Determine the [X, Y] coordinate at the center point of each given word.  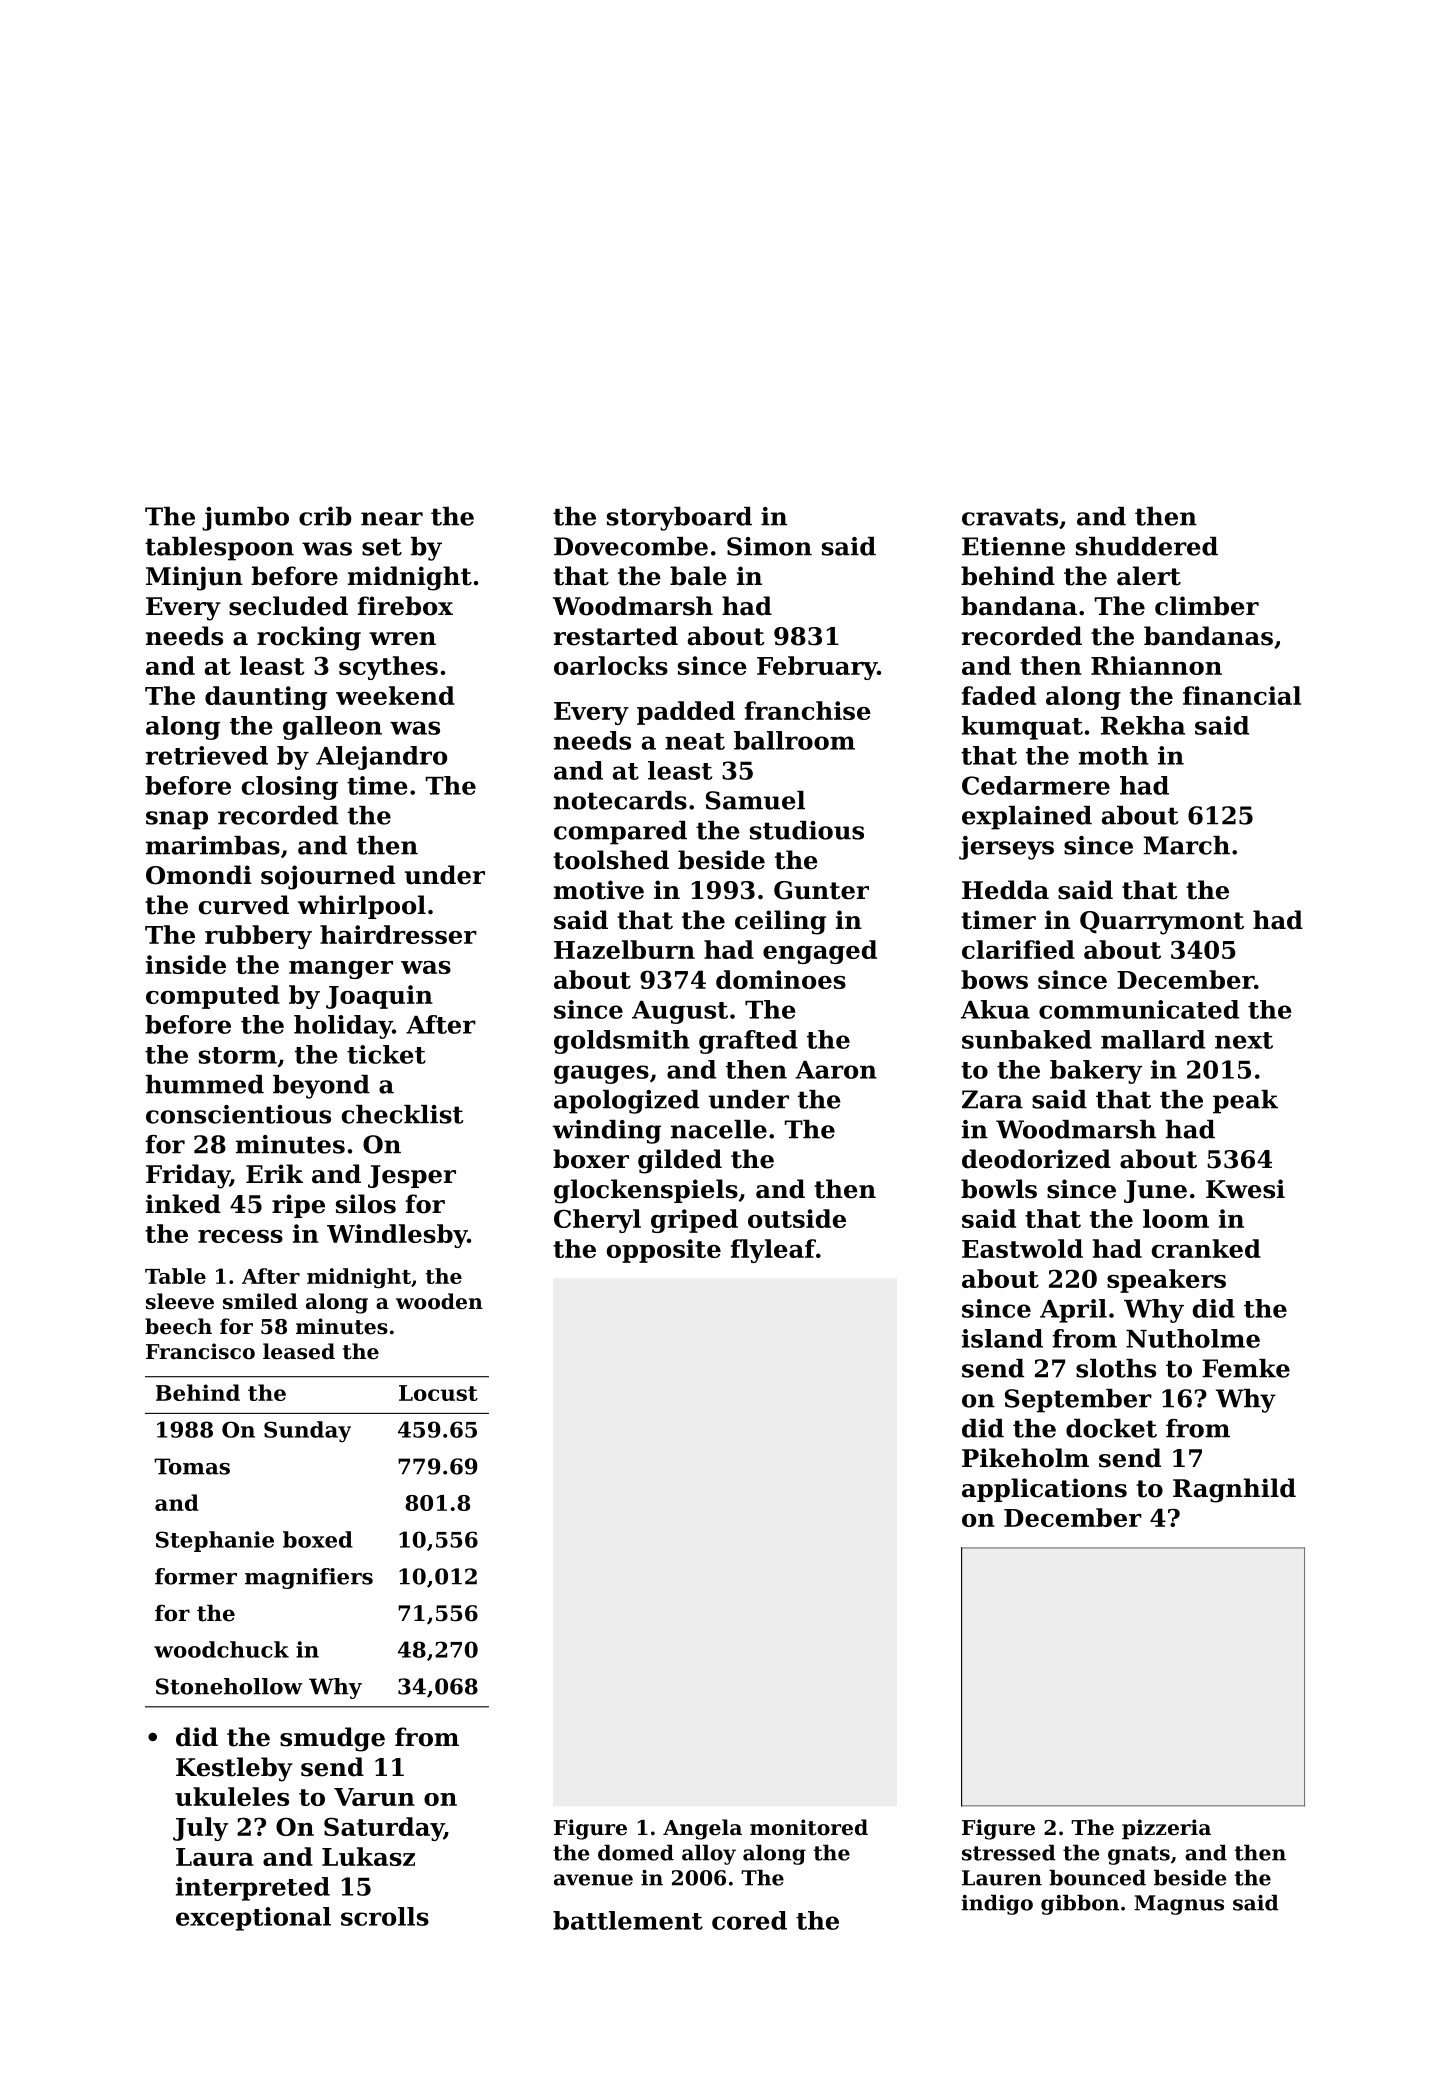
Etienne [1013, 546]
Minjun [194, 578]
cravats [1010, 517]
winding [607, 1132]
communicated [1139, 1009]
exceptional [253, 1919]
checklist [403, 1114]
